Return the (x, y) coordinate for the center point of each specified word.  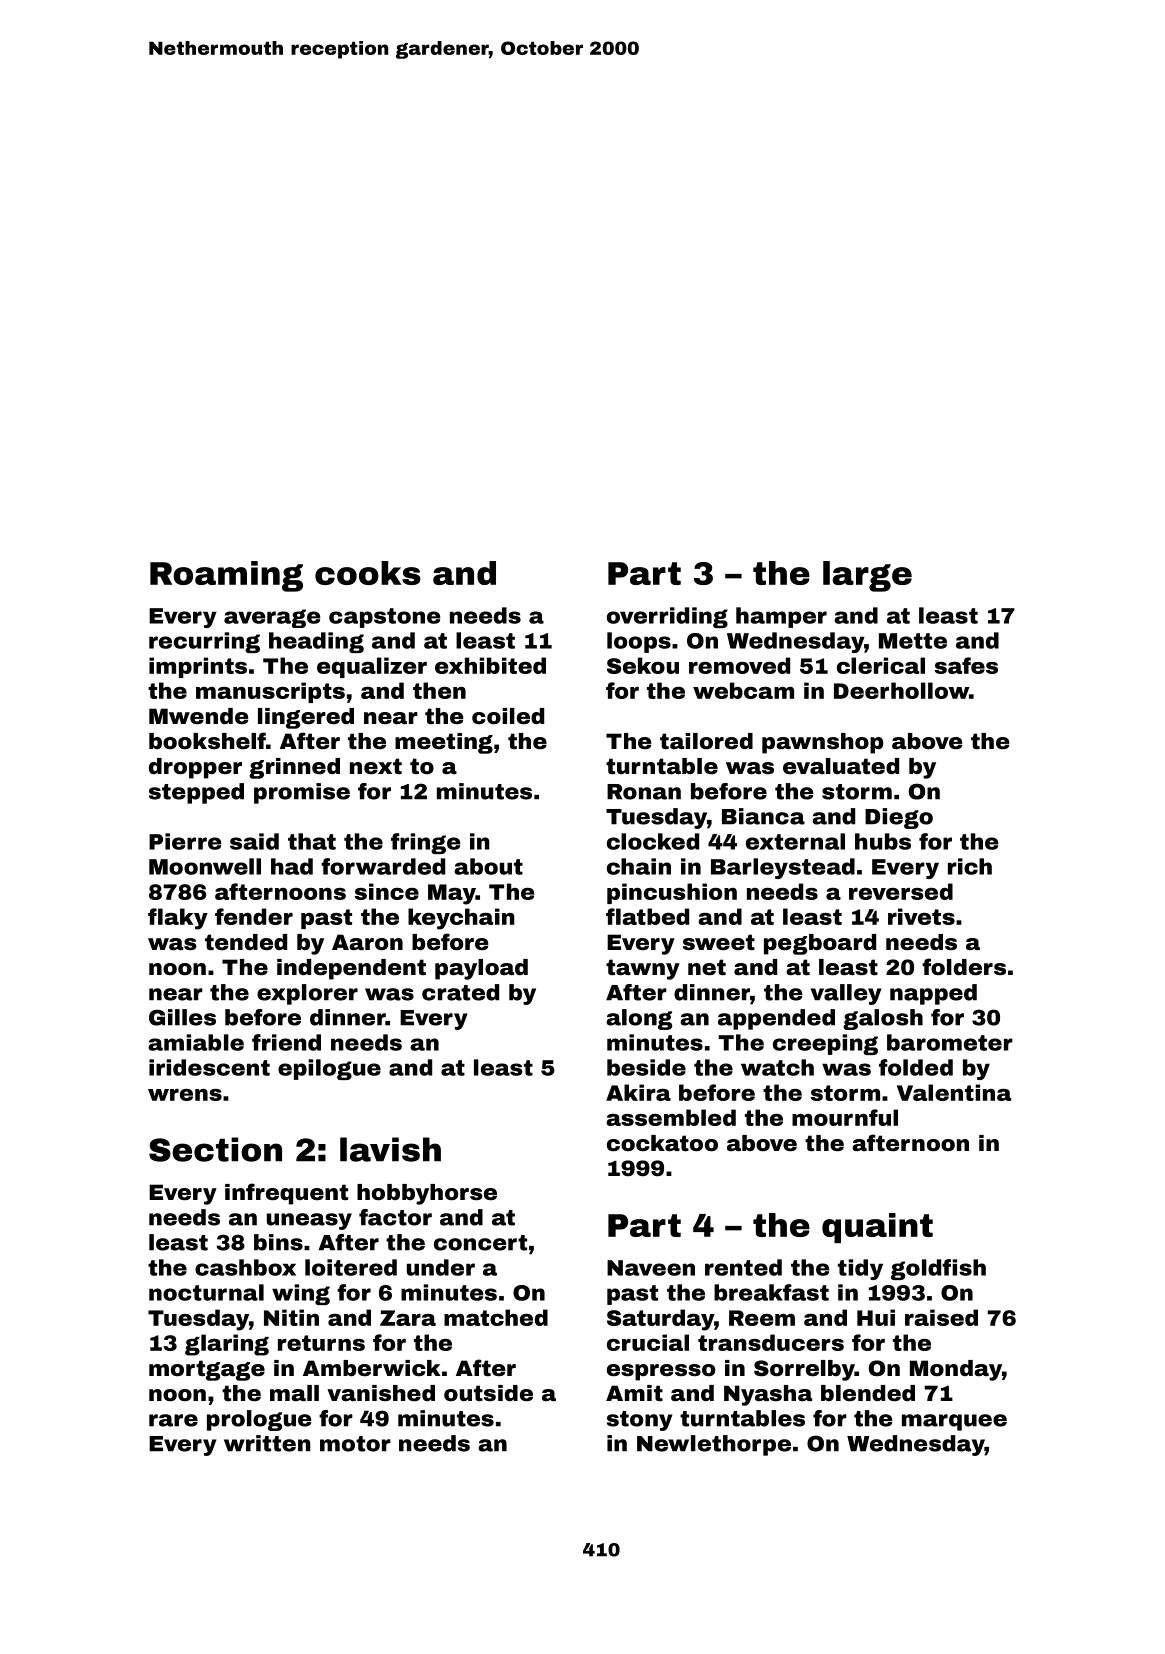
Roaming (226, 576)
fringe (425, 843)
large (867, 576)
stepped (196, 793)
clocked (653, 841)
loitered (351, 1267)
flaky (178, 919)
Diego (899, 818)
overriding (667, 617)
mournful (845, 1117)
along (639, 1019)
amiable (196, 1042)
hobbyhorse (427, 1194)
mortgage (207, 1370)
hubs (883, 841)
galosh (883, 1019)
